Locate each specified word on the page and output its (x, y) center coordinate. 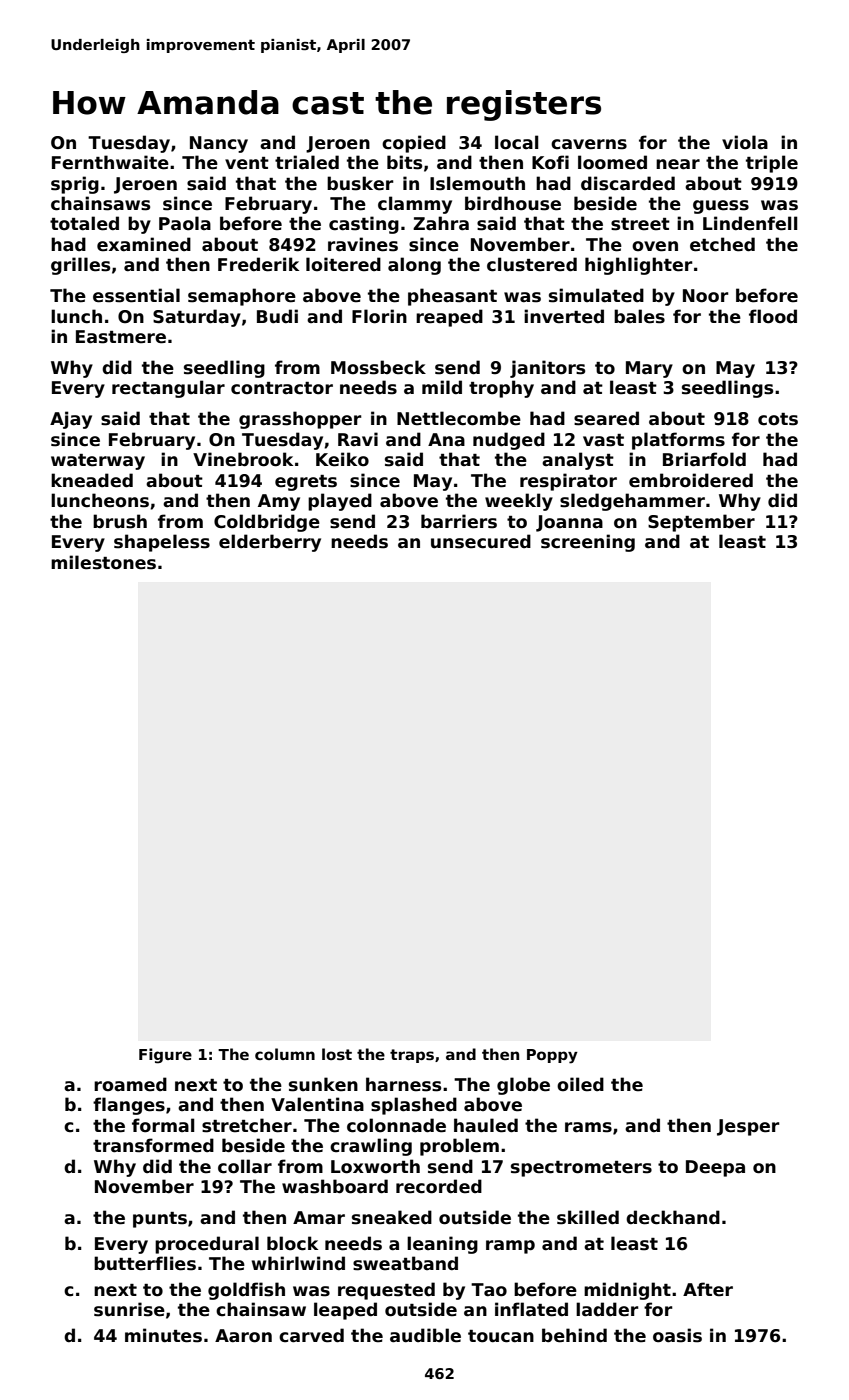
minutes (163, 1335)
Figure (165, 1056)
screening (588, 543)
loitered (343, 264)
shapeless (162, 543)
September (701, 523)
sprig (75, 185)
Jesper (748, 1127)
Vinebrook (243, 459)
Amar (319, 1218)
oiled (580, 1084)
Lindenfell (750, 223)
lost (337, 1054)
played (340, 502)
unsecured (481, 541)
